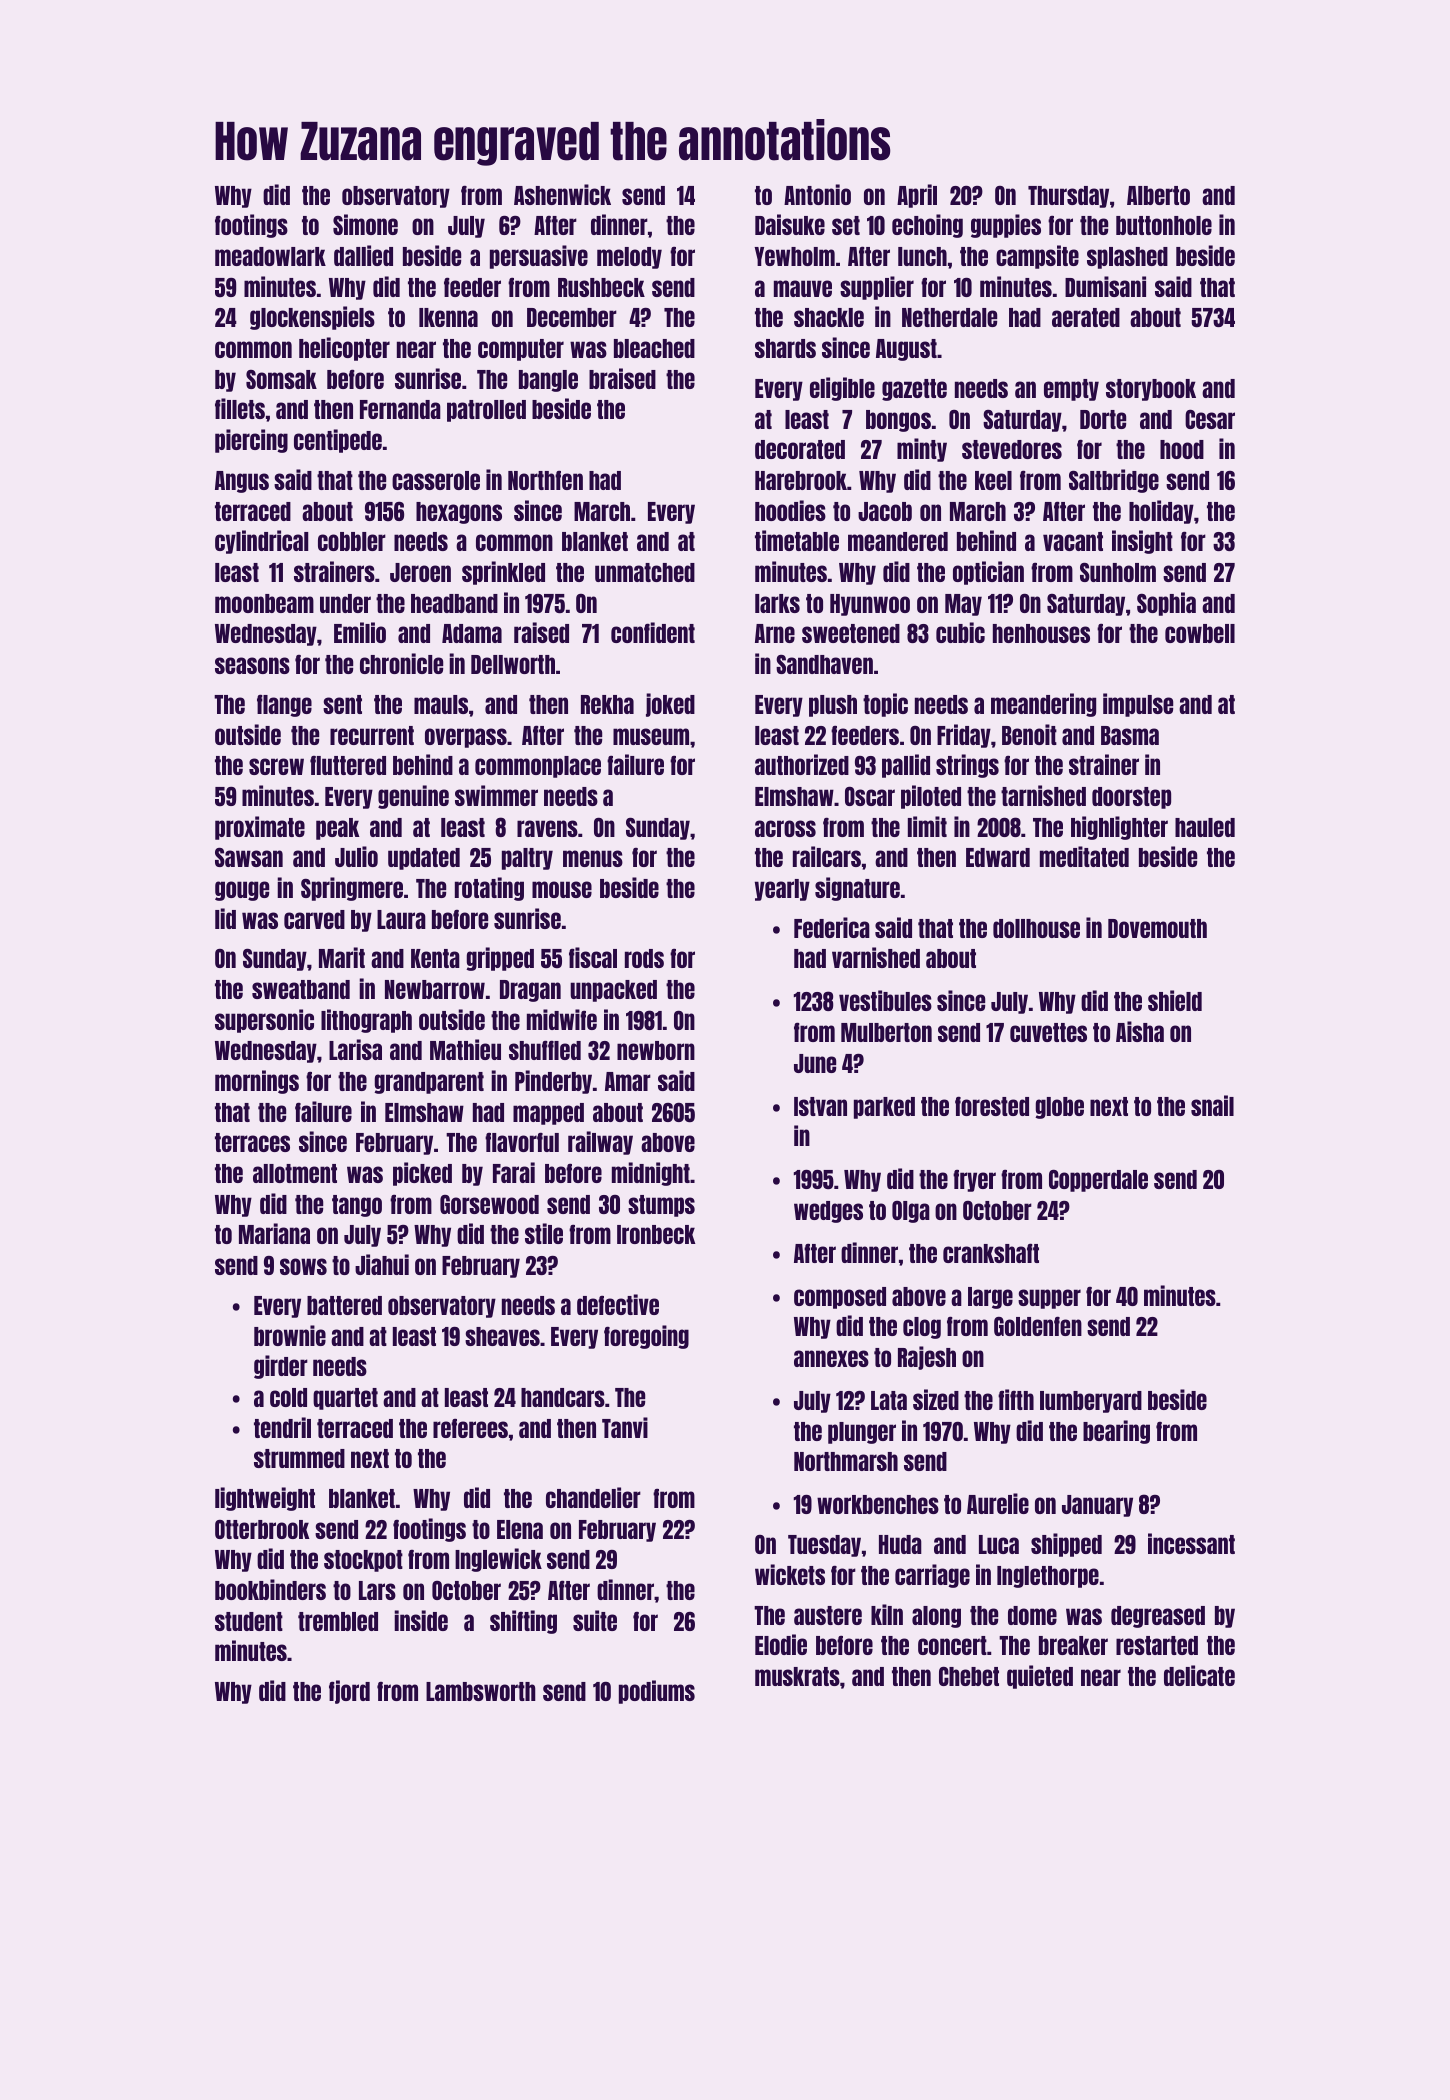  I want to click on April, so click(917, 196).
